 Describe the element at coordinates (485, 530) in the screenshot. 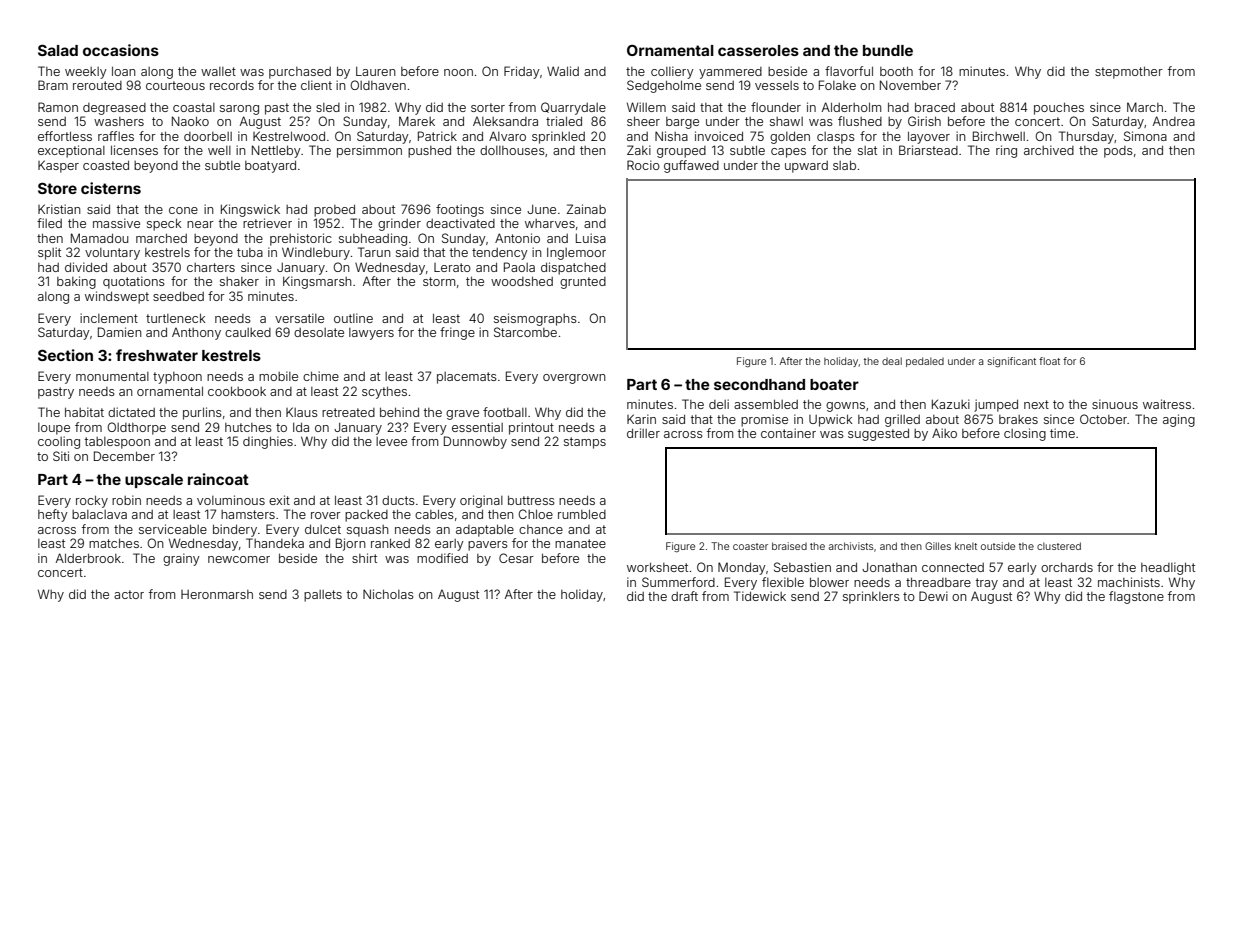

I see `adaptable` at that location.
